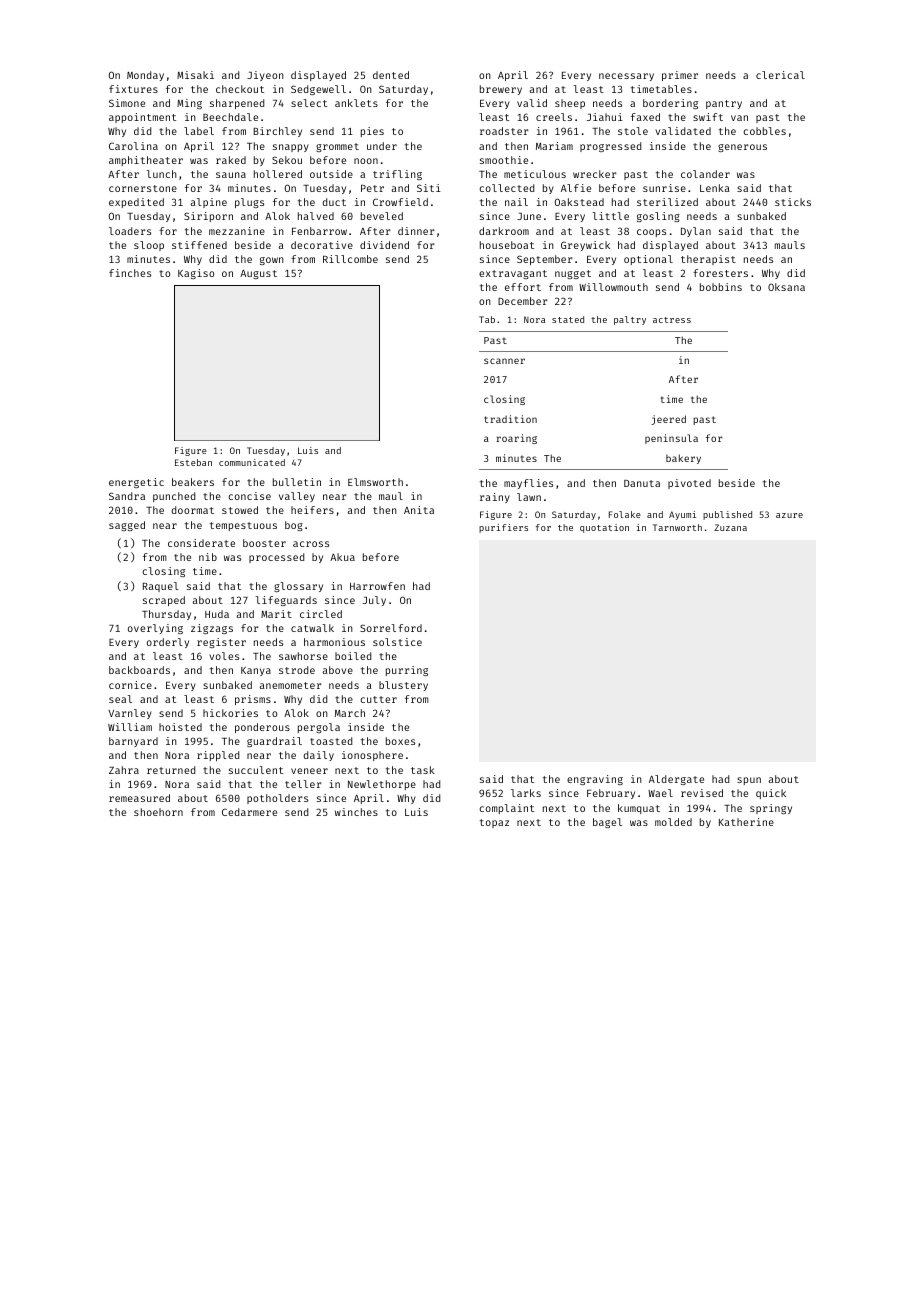 The height and width of the screenshot is (1308, 924). I want to click on bobbins, so click(721, 287).
